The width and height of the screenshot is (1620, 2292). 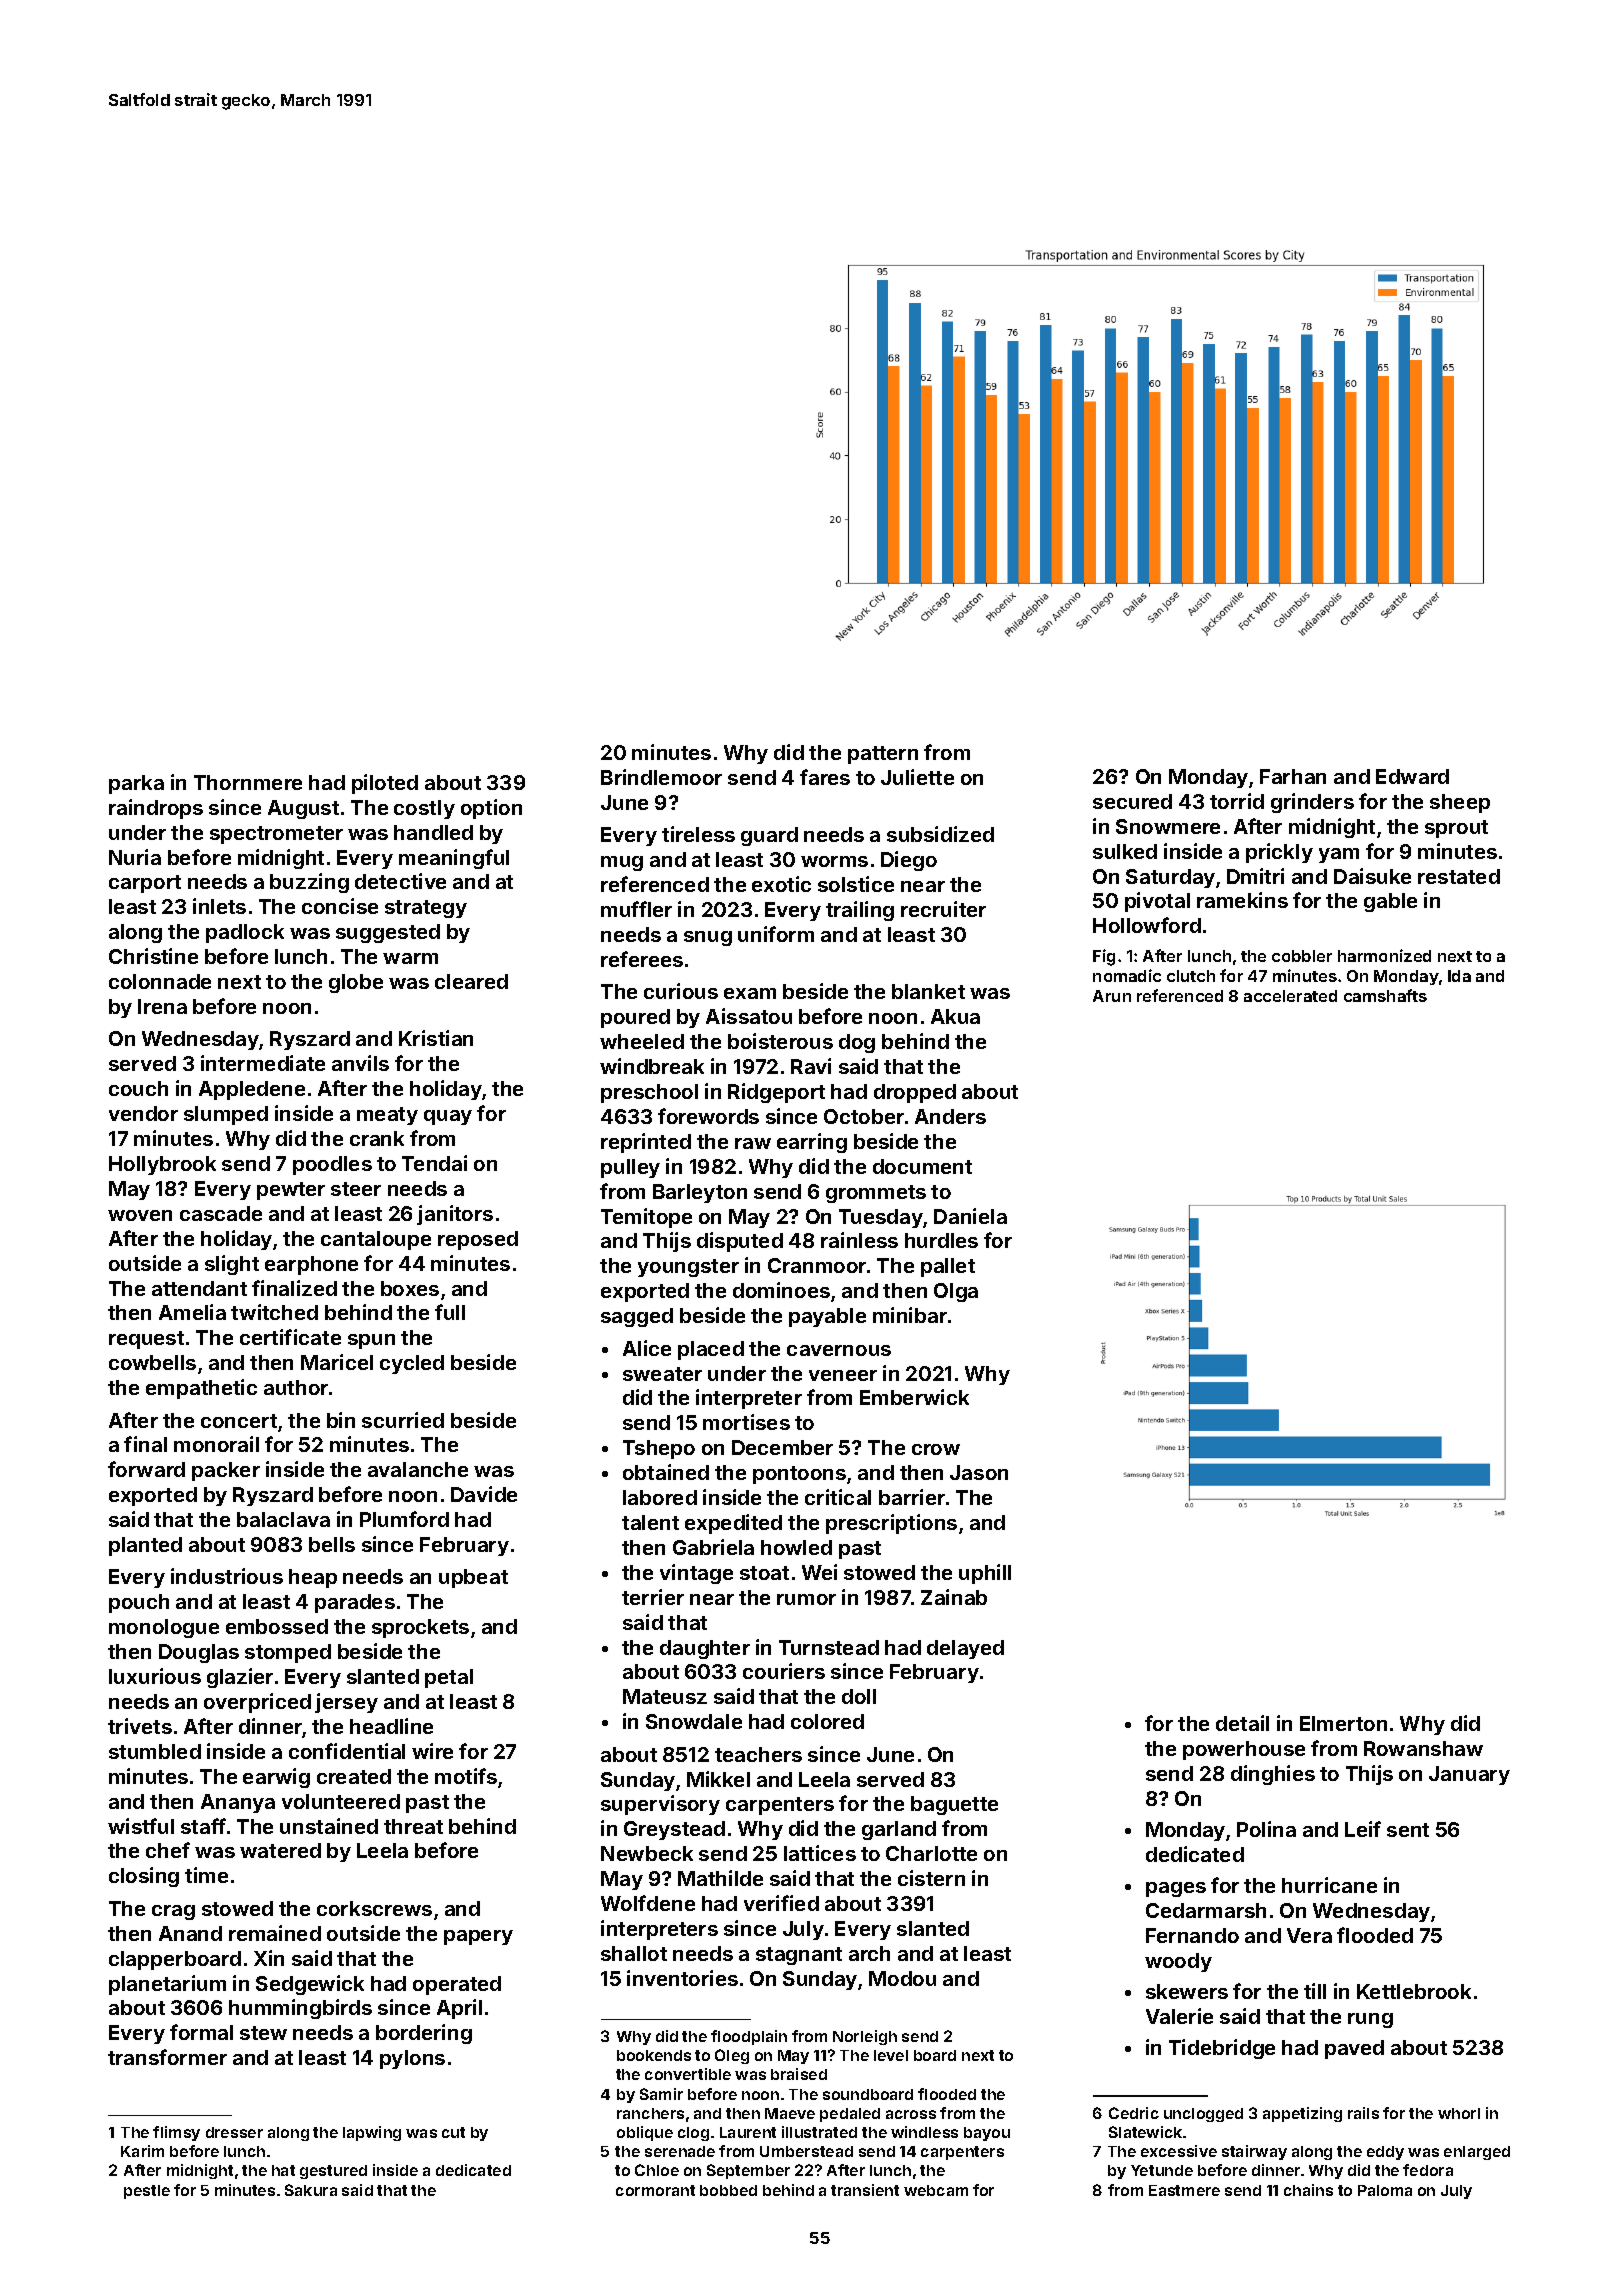 I want to click on couriers, so click(x=784, y=1671).
